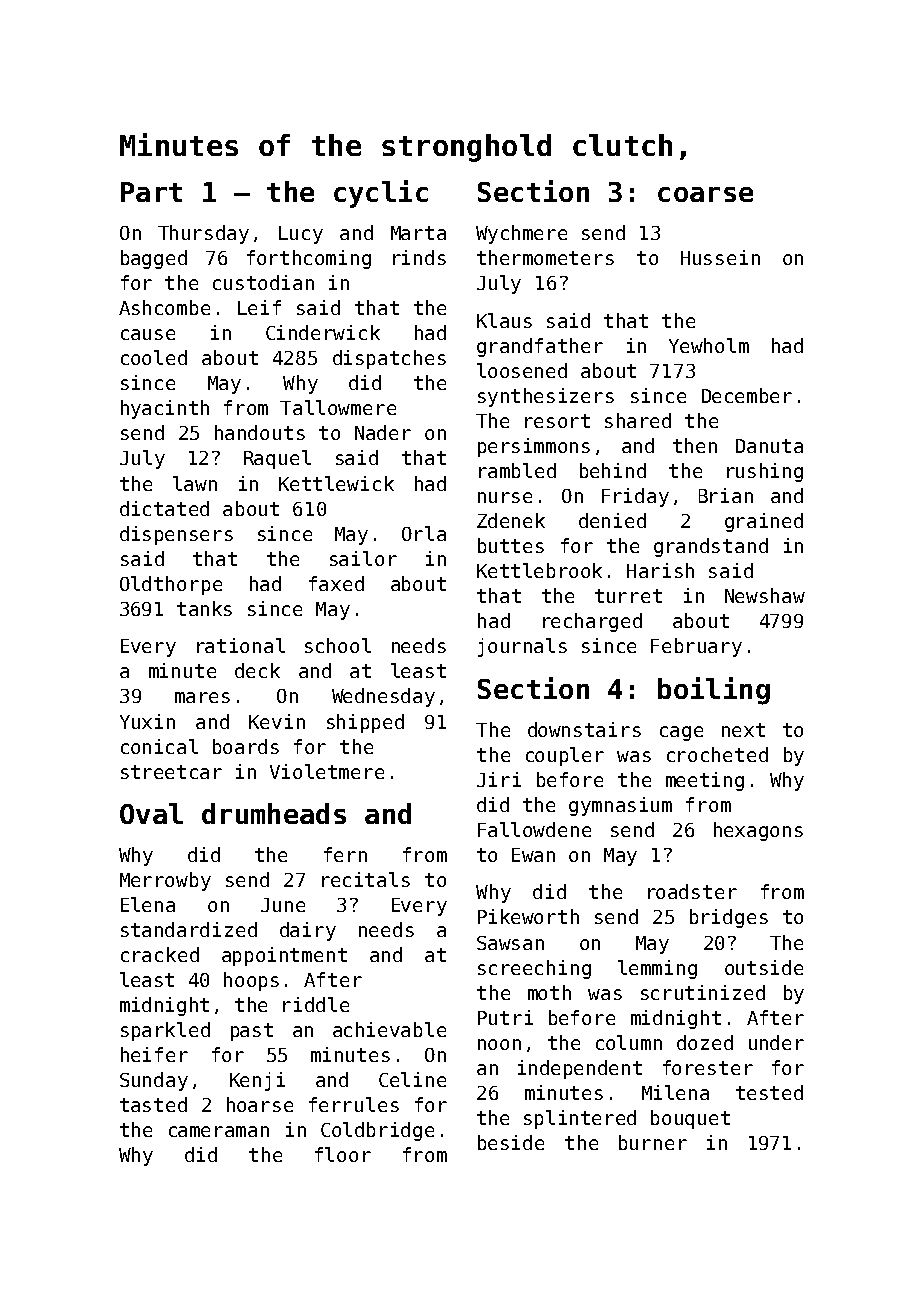 The height and width of the screenshot is (1311, 924). I want to click on handouts, so click(260, 432).
